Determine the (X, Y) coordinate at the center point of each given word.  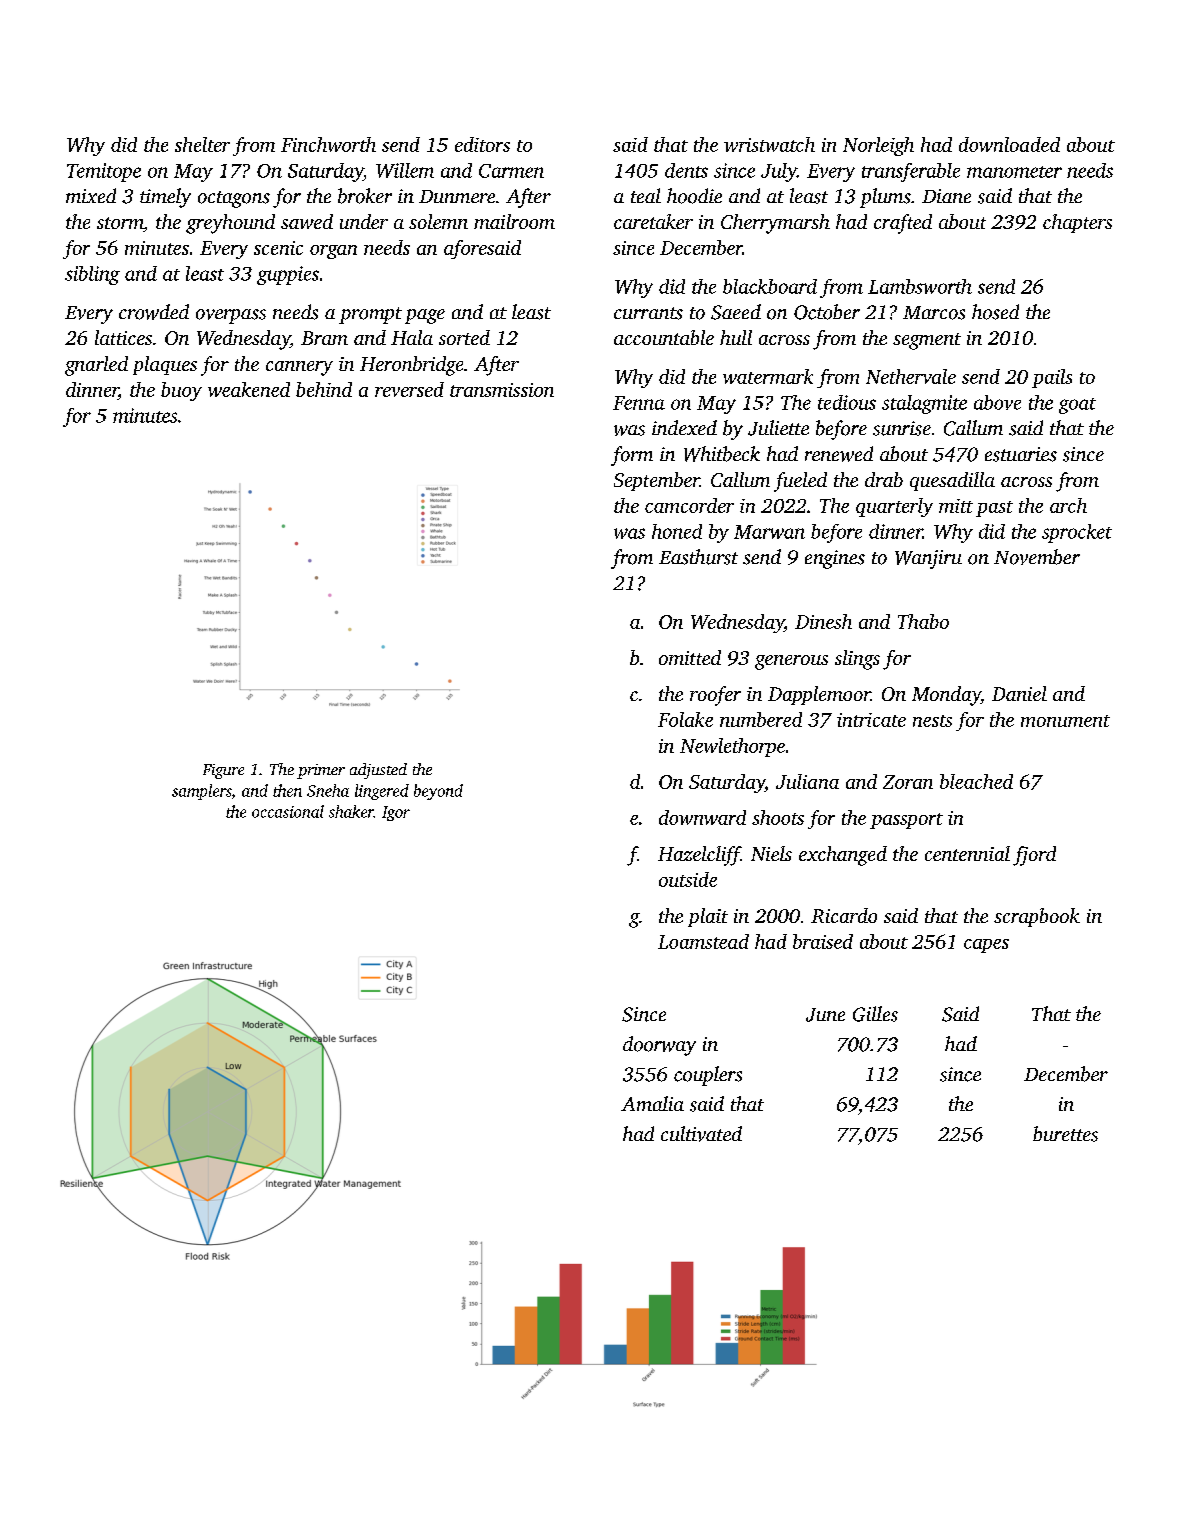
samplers (201, 792)
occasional (288, 811)
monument (1065, 721)
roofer (715, 696)
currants (648, 313)
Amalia (652, 1103)
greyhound (230, 224)
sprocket (1077, 533)
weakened (249, 389)
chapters (1077, 223)
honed (677, 531)
